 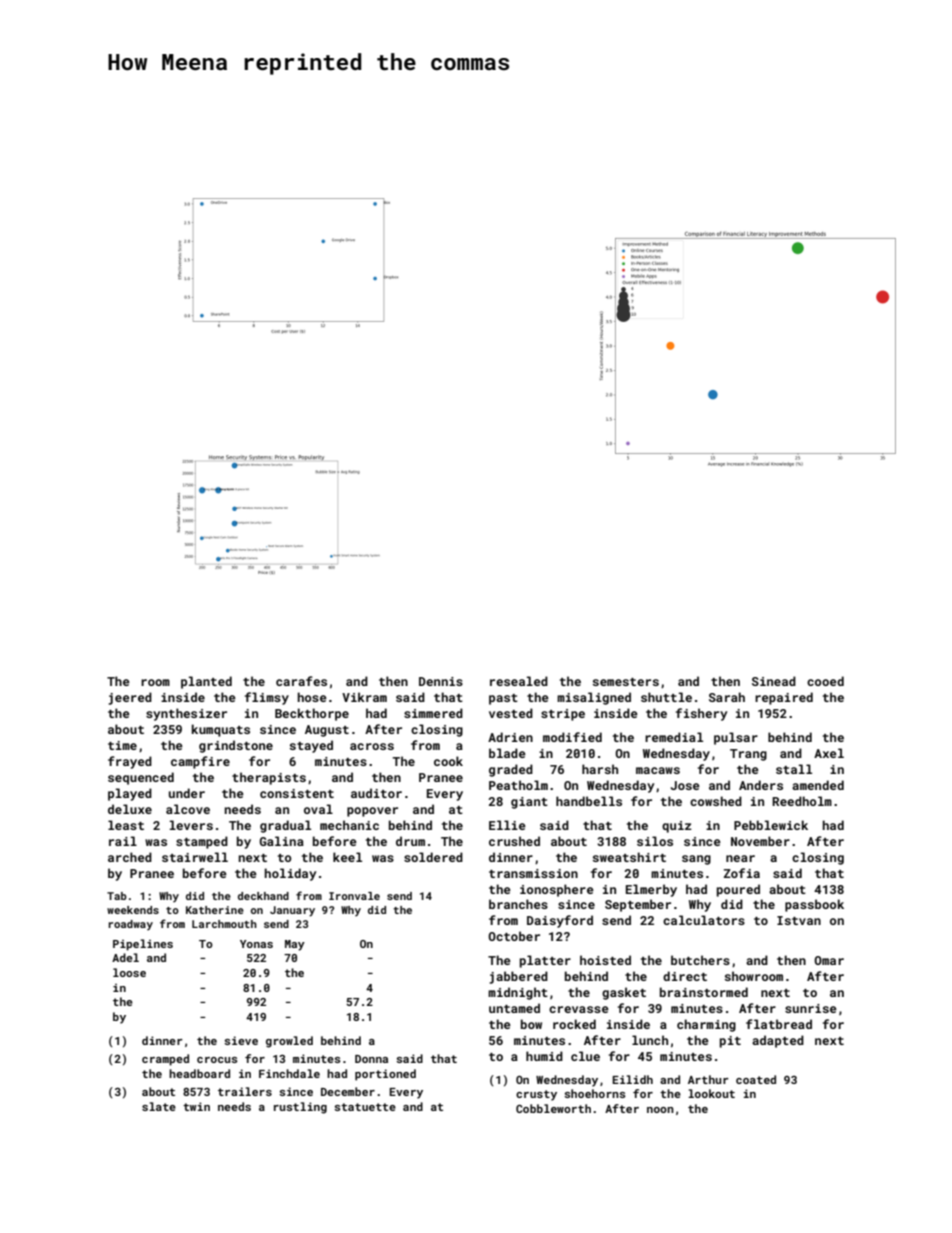 What do you see at coordinates (187, 793) in the screenshot?
I see `under` at bounding box center [187, 793].
